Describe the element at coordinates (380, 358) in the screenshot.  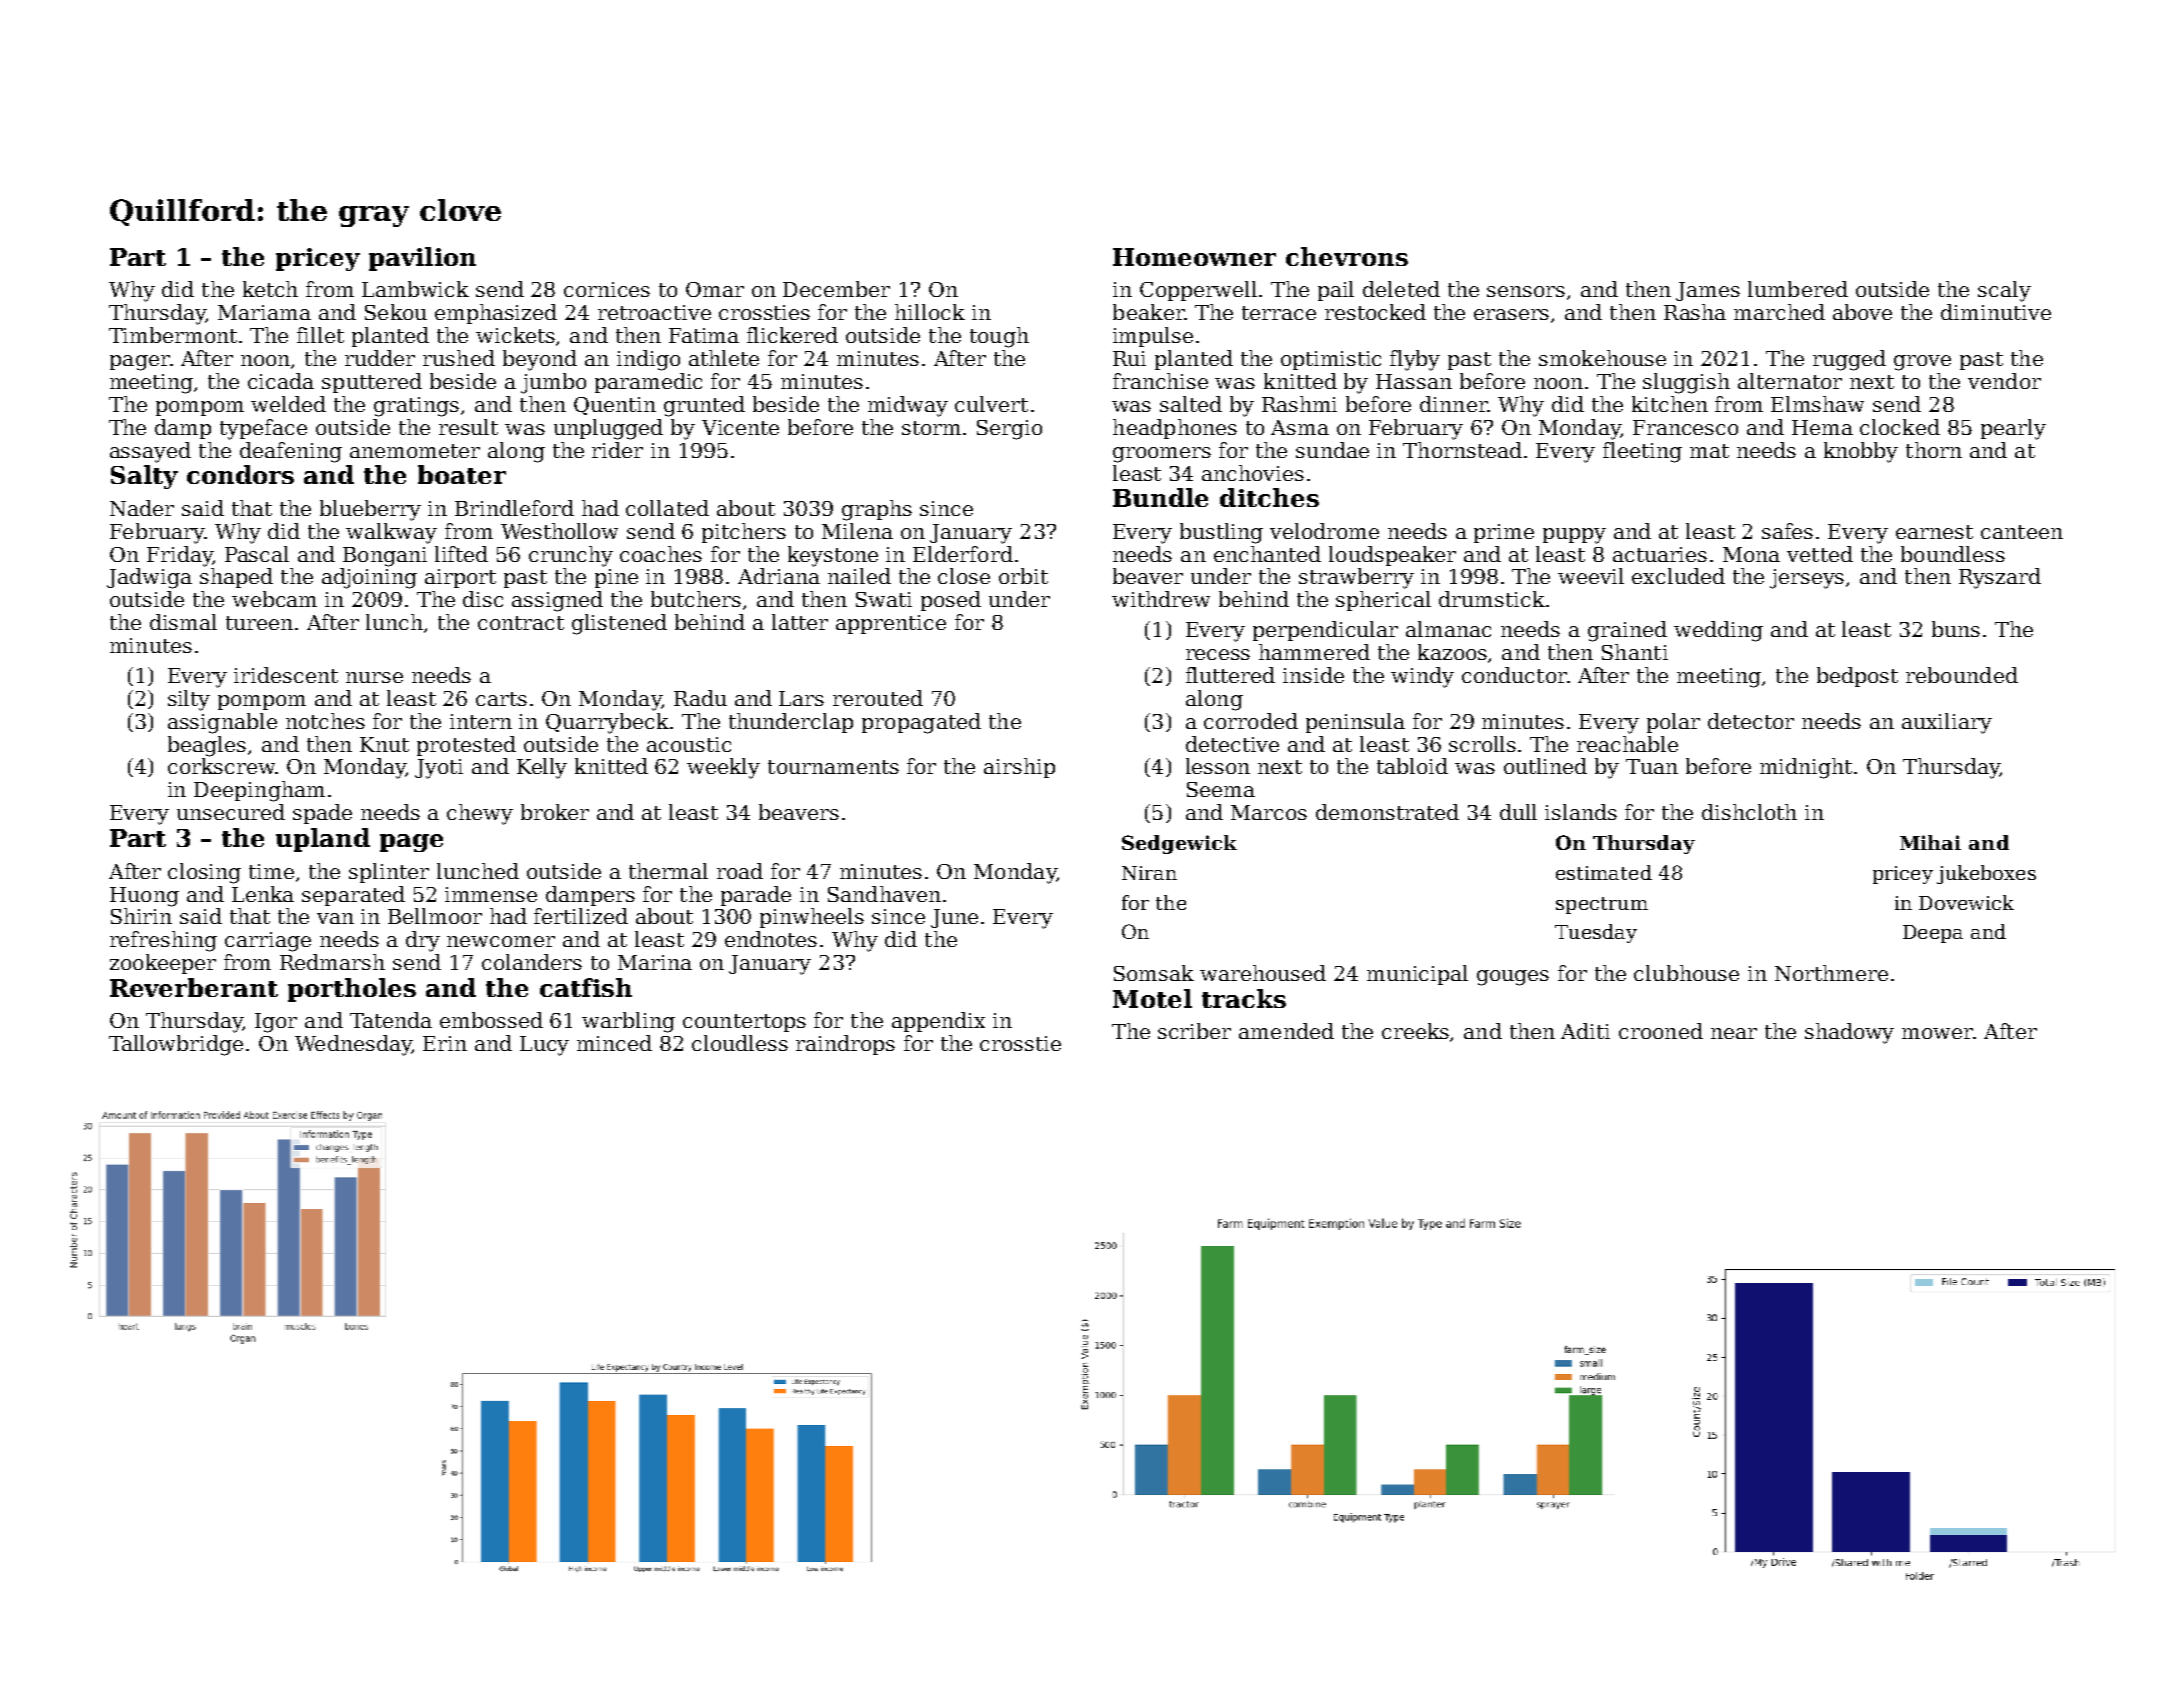
I see `rudder` at that location.
